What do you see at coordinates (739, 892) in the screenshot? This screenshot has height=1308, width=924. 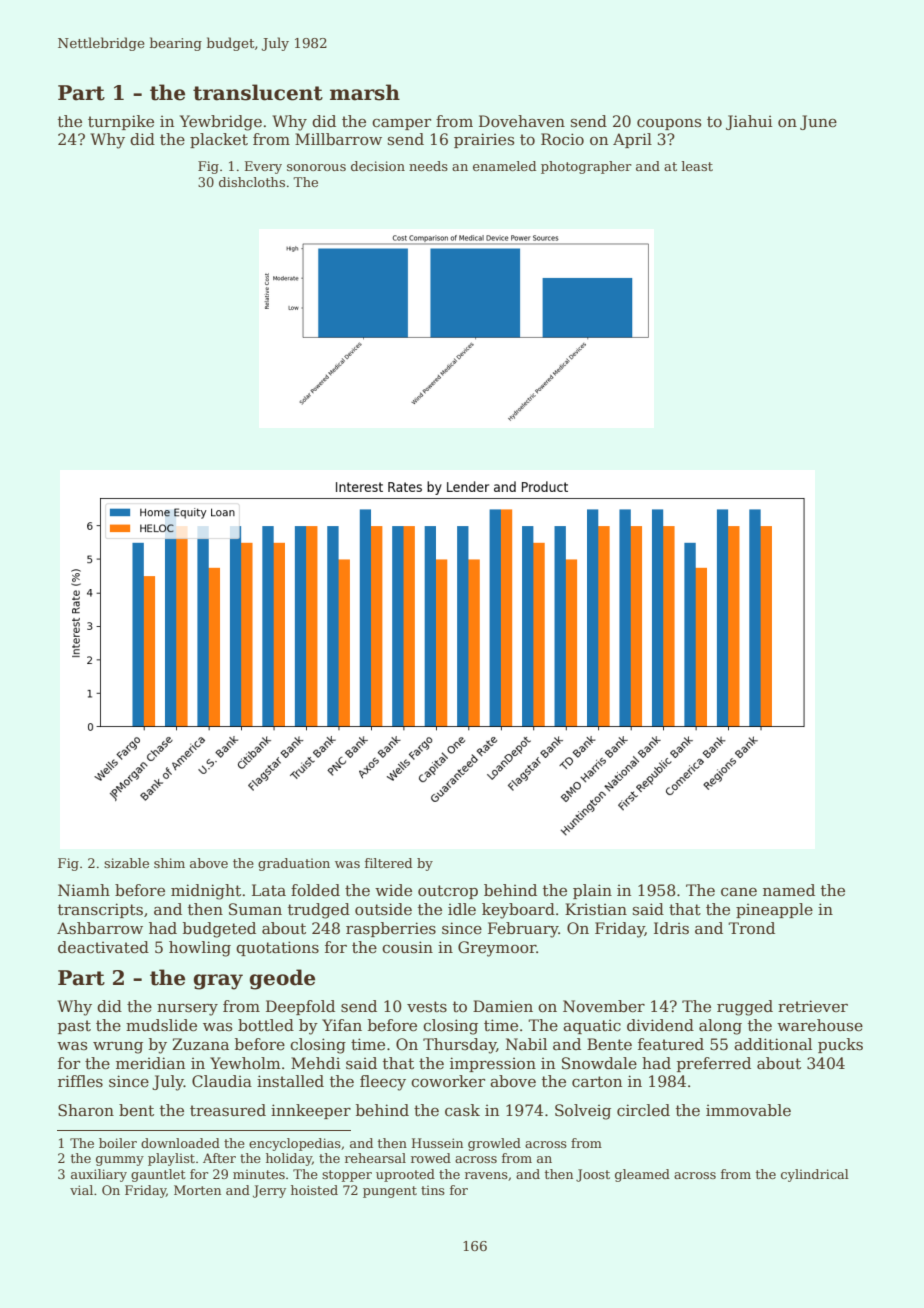 I see `cane` at bounding box center [739, 892].
